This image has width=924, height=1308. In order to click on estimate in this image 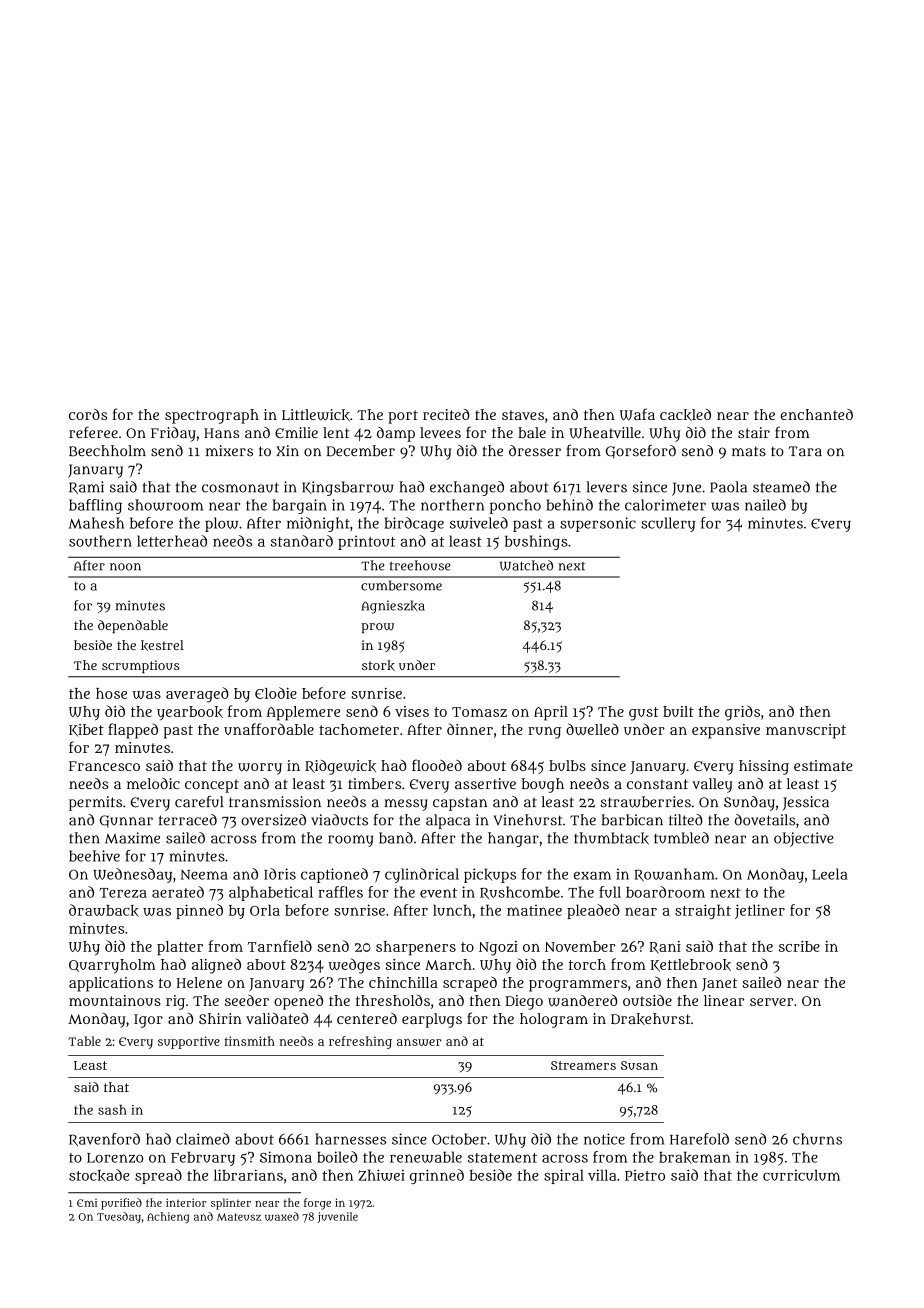, I will do `click(823, 765)`.
